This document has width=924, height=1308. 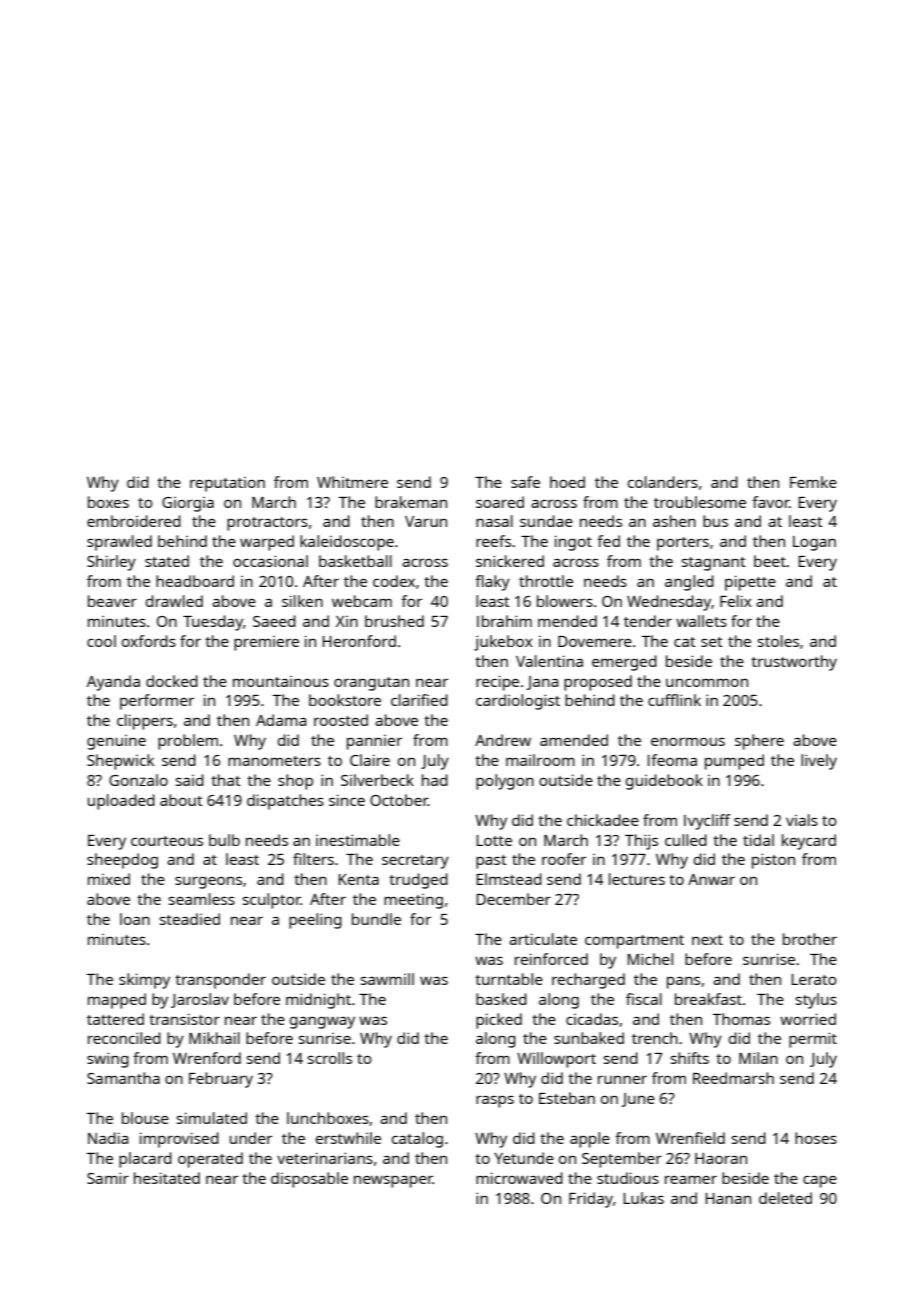 I want to click on pannier, so click(x=374, y=742).
